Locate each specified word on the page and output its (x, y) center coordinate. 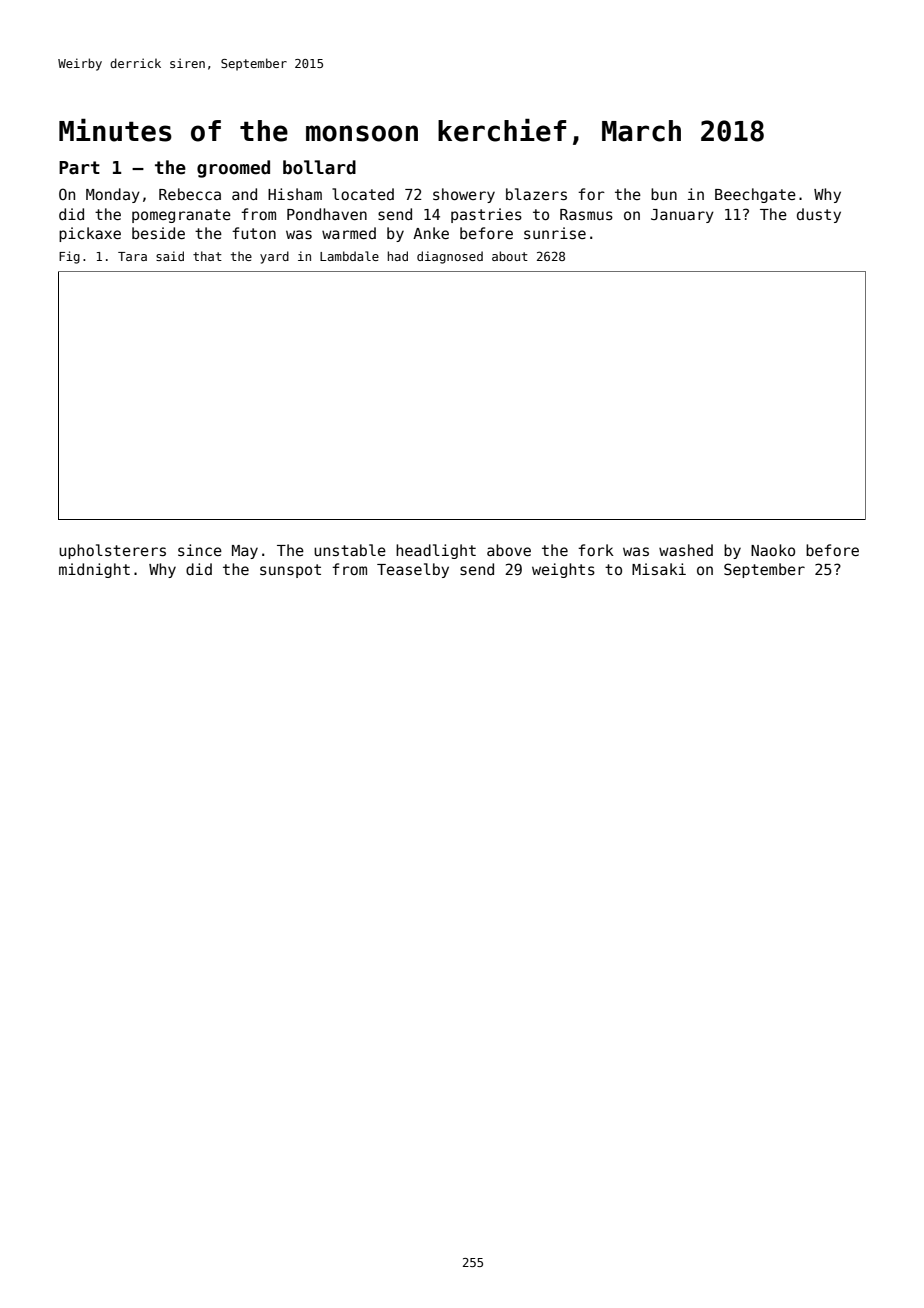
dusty (819, 215)
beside (158, 233)
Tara (132, 256)
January (682, 216)
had (398, 256)
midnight (94, 570)
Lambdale (349, 256)
